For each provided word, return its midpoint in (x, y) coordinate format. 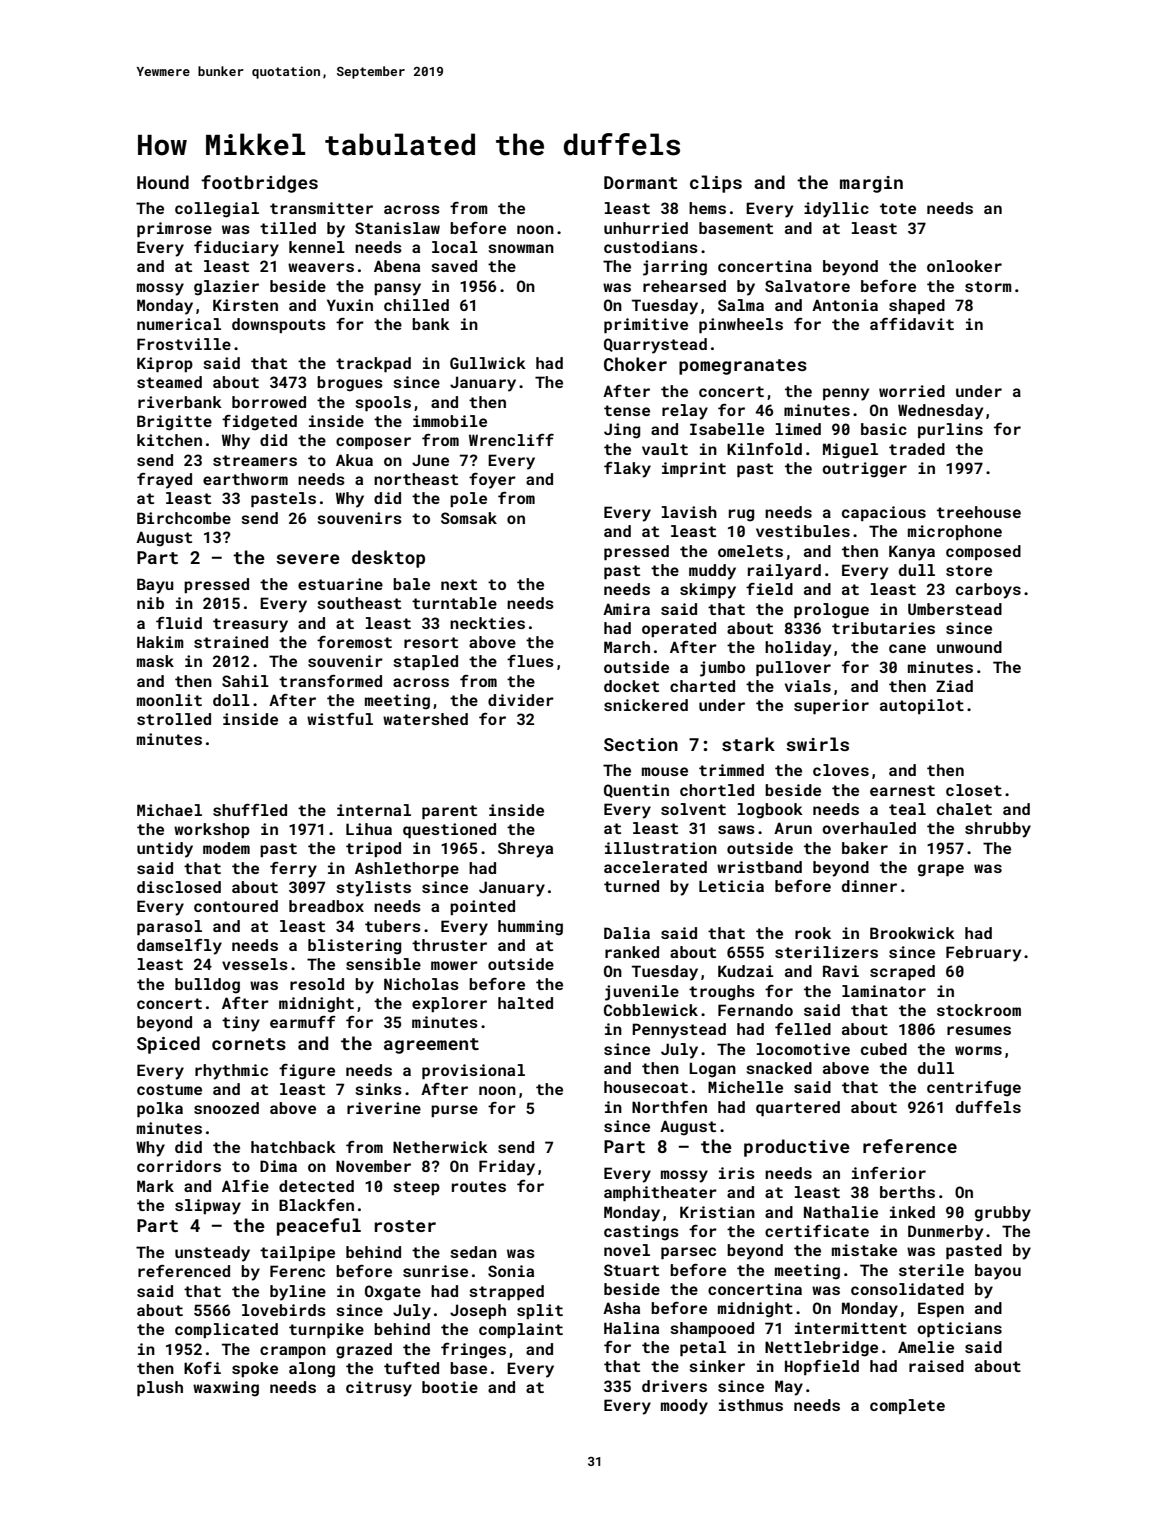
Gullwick (488, 363)
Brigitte (174, 423)
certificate (817, 1231)
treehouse (979, 512)
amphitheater (660, 1193)
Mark (155, 1186)
